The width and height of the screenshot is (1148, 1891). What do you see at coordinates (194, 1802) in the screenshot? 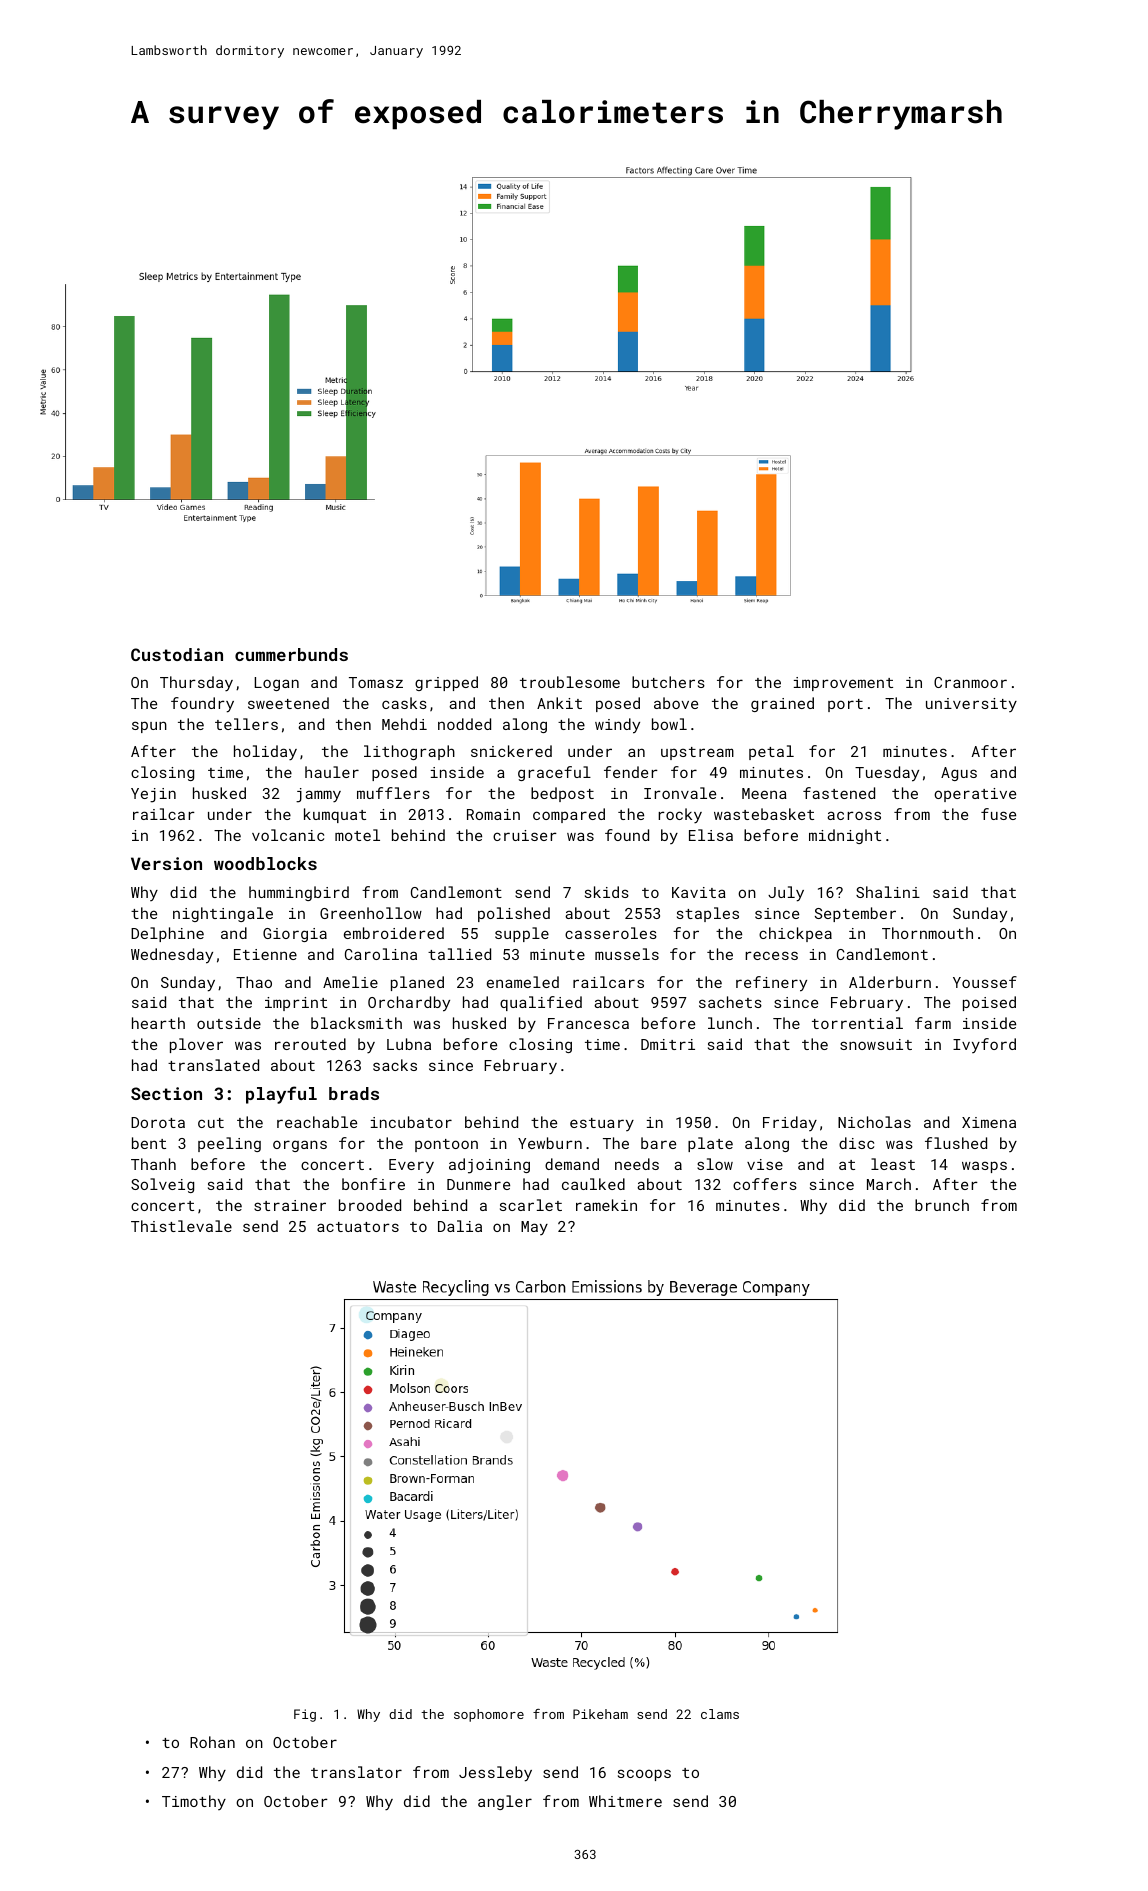
I see `Timothy` at bounding box center [194, 1802].
